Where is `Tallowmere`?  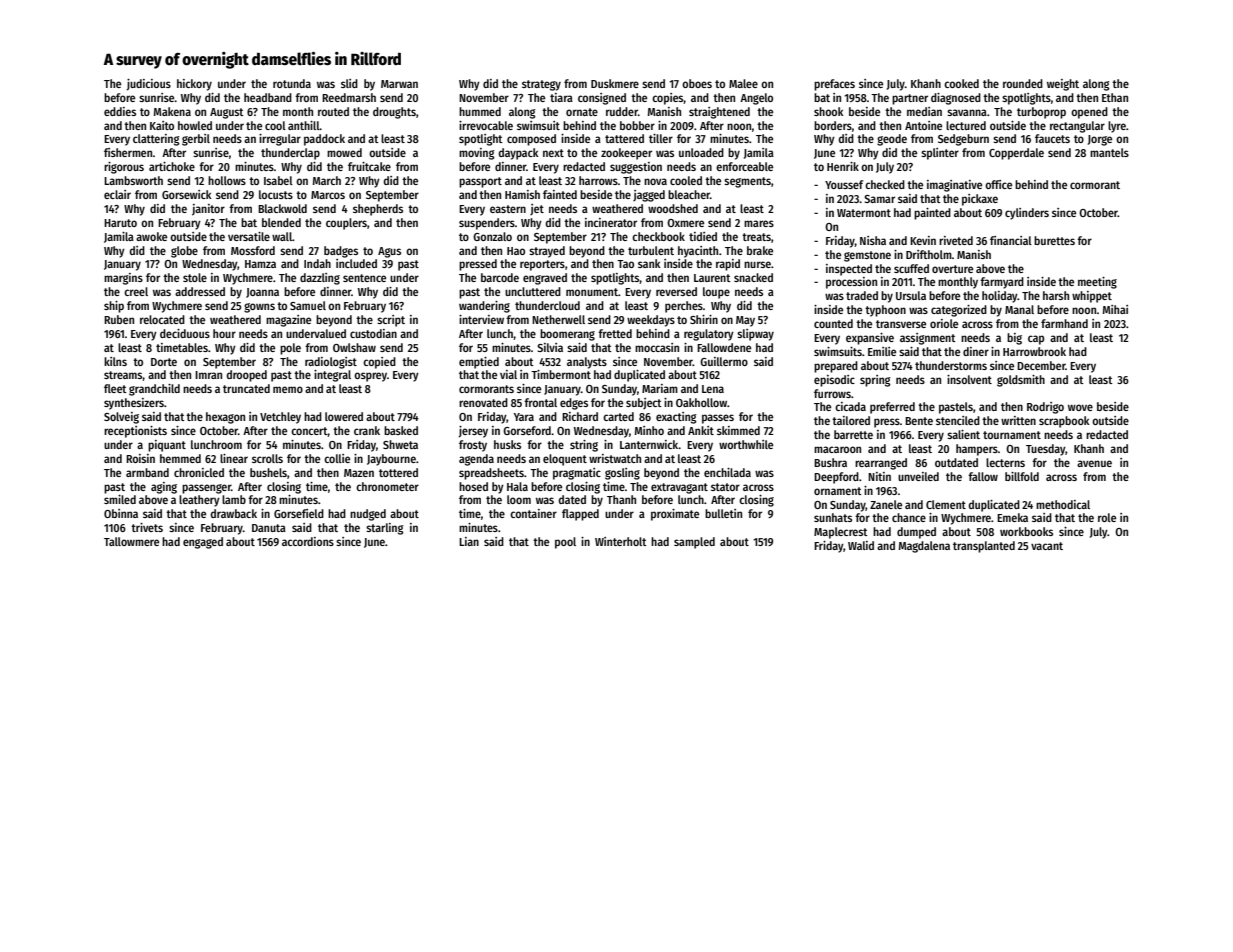 Tallowmere is located at coordinates (131, 541).
